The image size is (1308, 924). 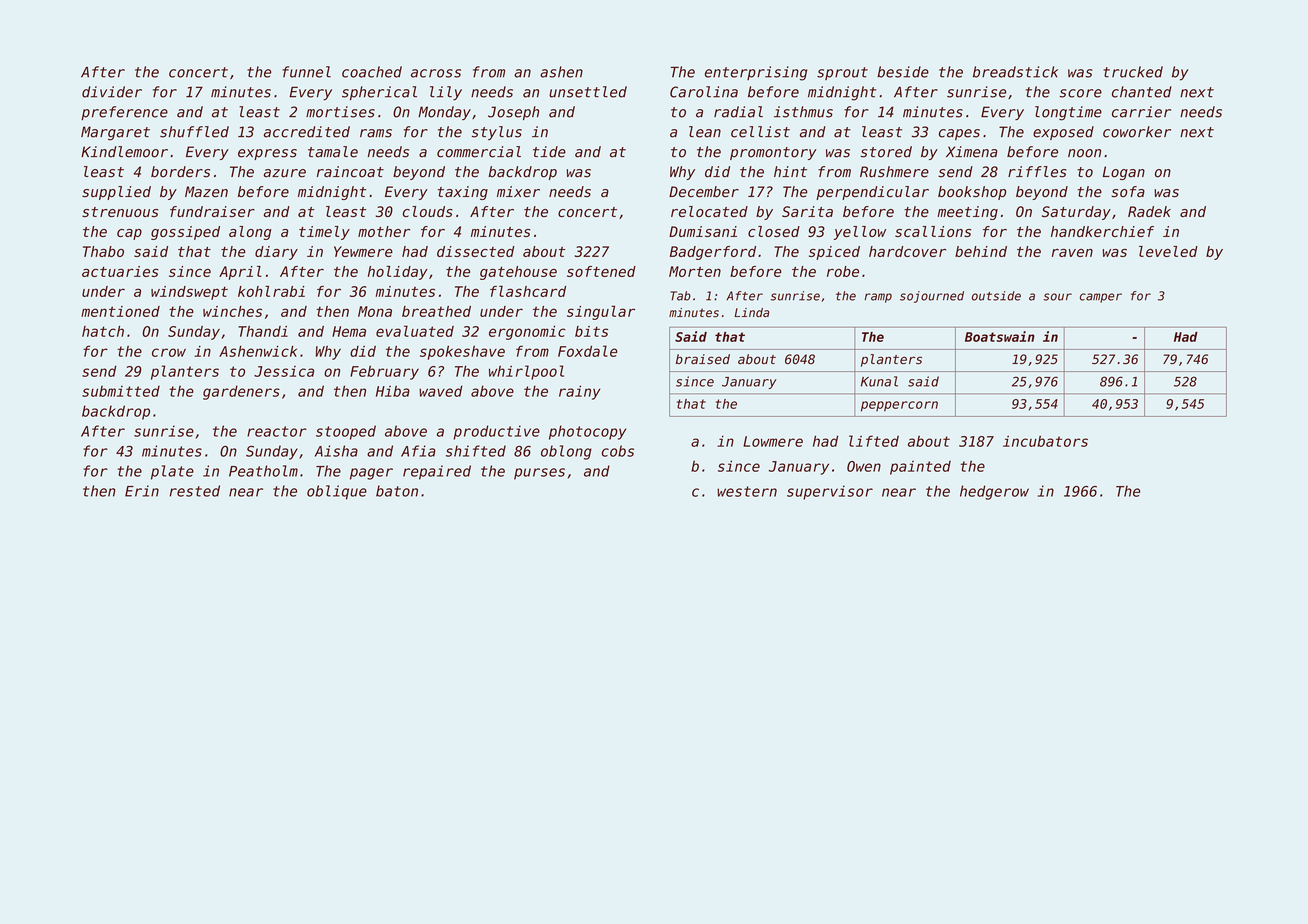 I want to click on Boatswain, so click(x=1000, y=336).
